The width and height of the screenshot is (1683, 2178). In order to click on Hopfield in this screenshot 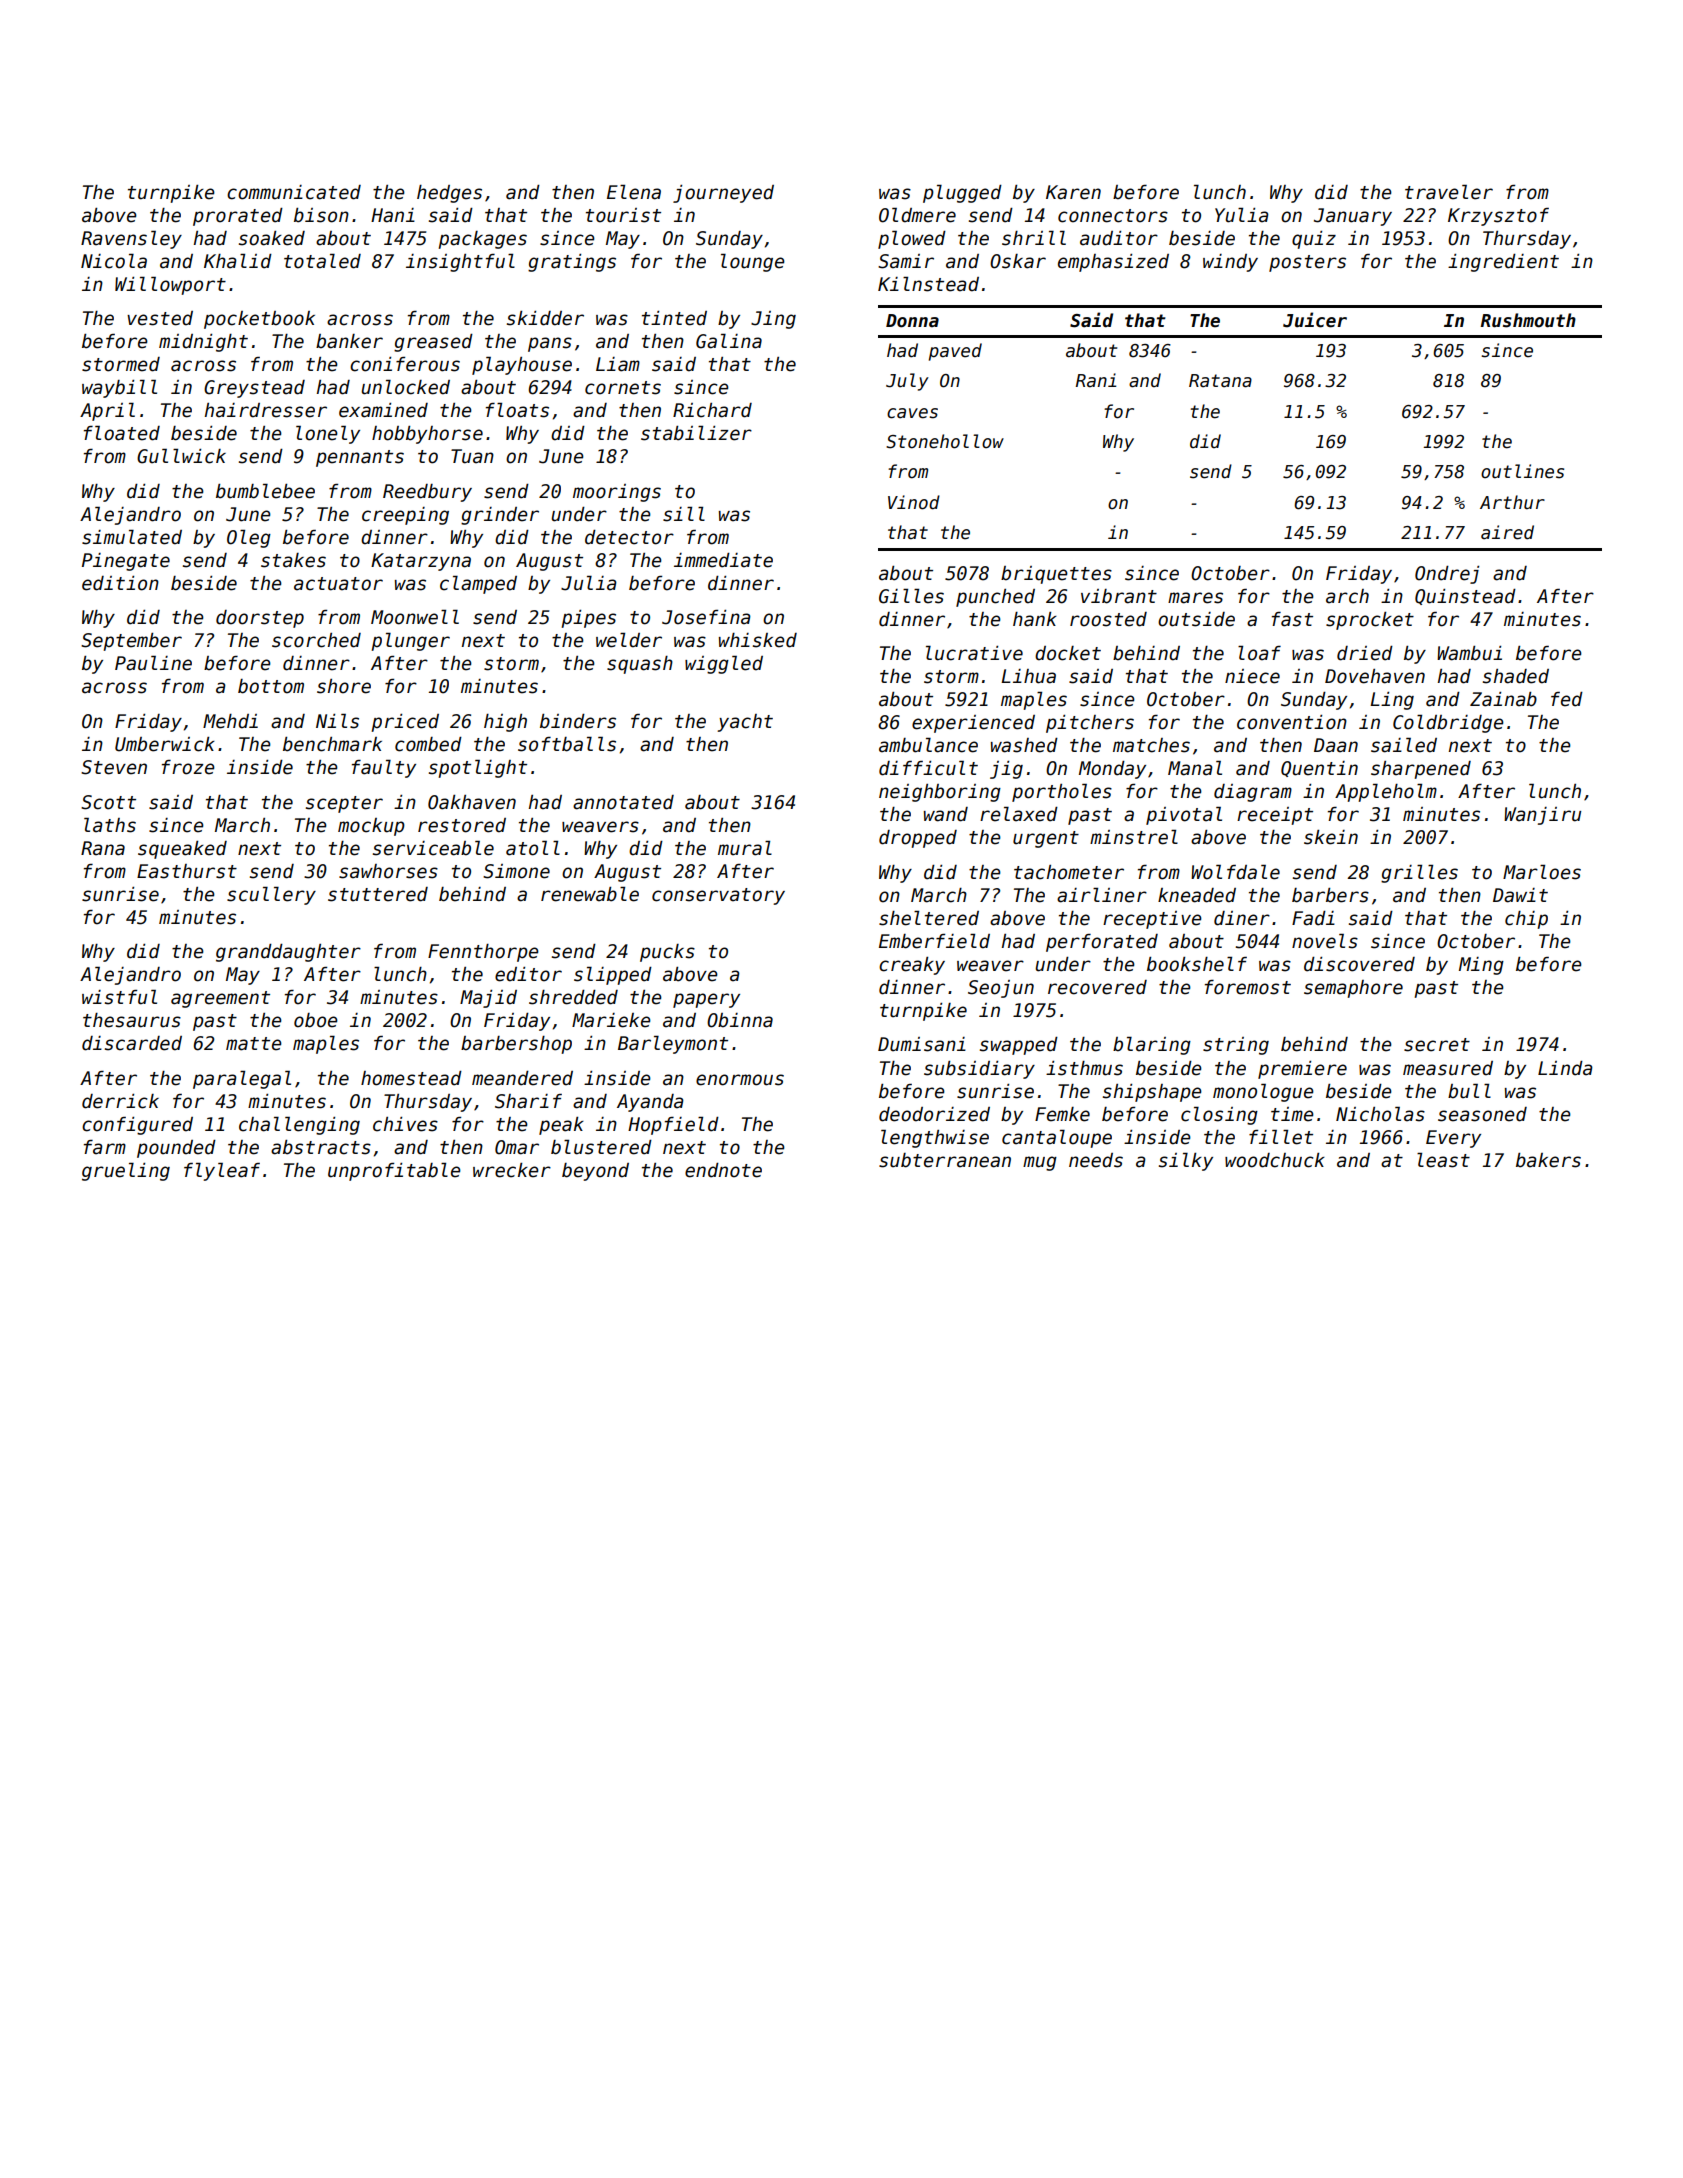, I will do `click(673, 1125)`.
